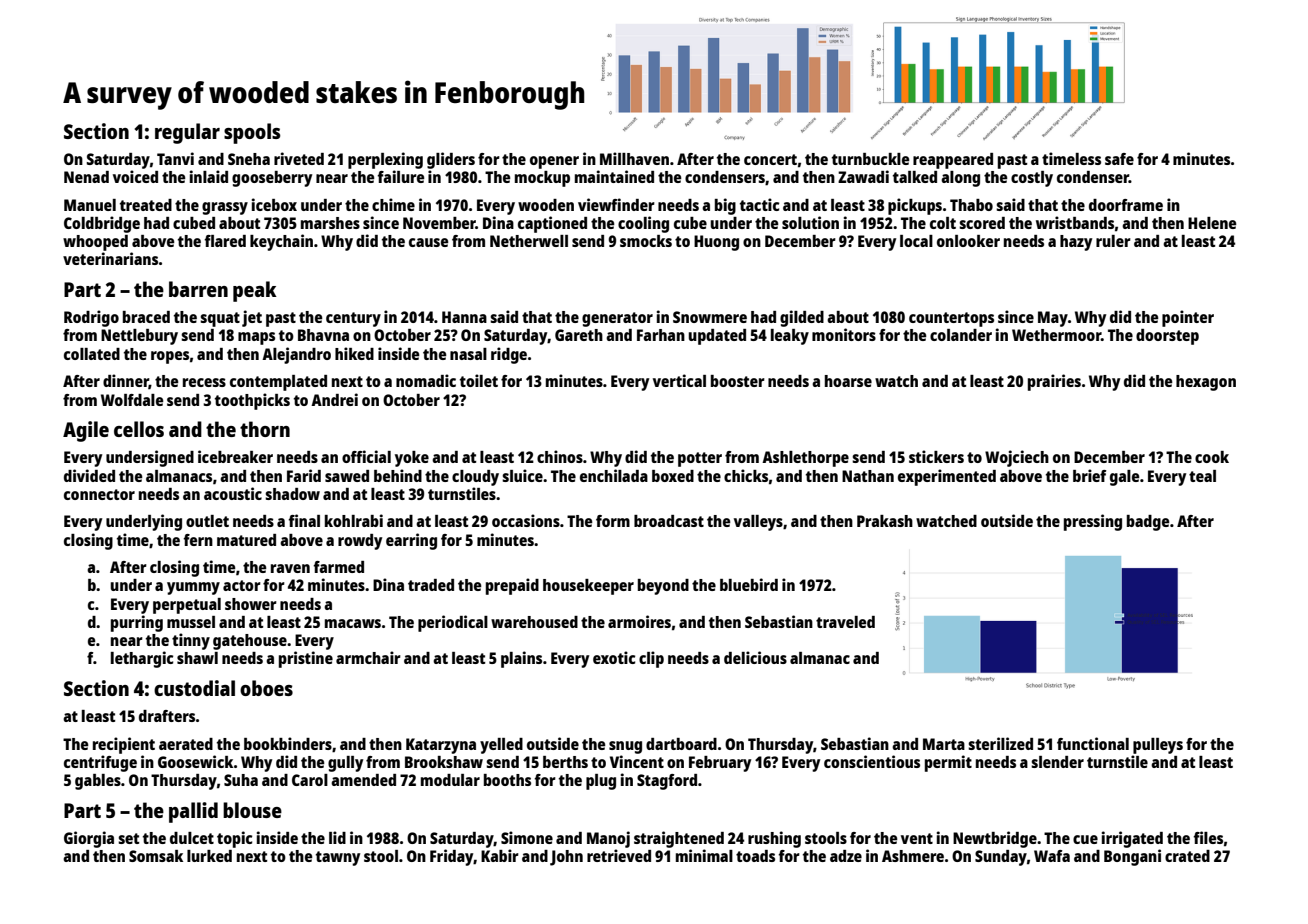  I want to click on warehoused, so click(534, 622).
